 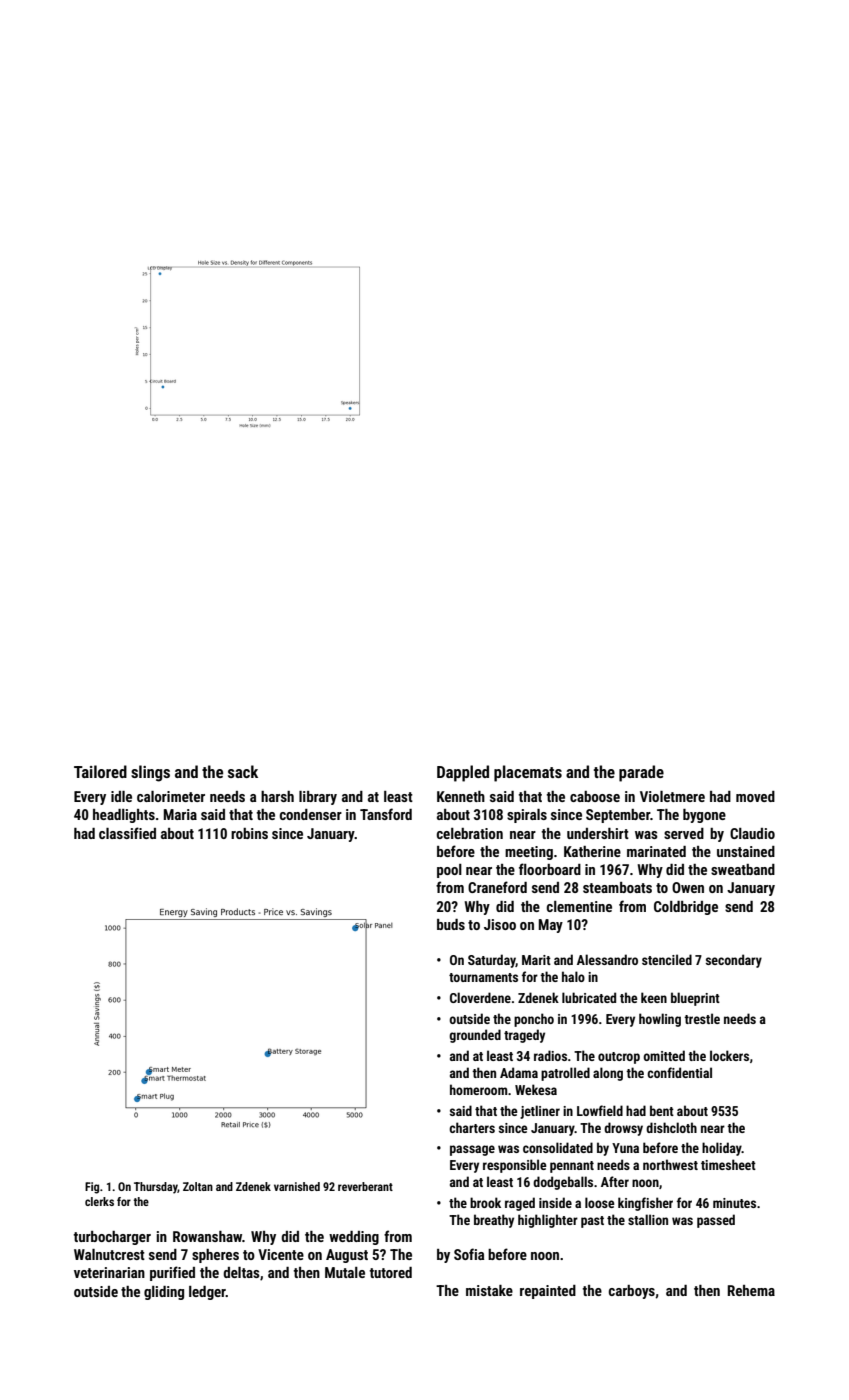 What do you see at coordinates (172, 1273) in the image?
I see `purified` at bounding box center [172, 1273].
